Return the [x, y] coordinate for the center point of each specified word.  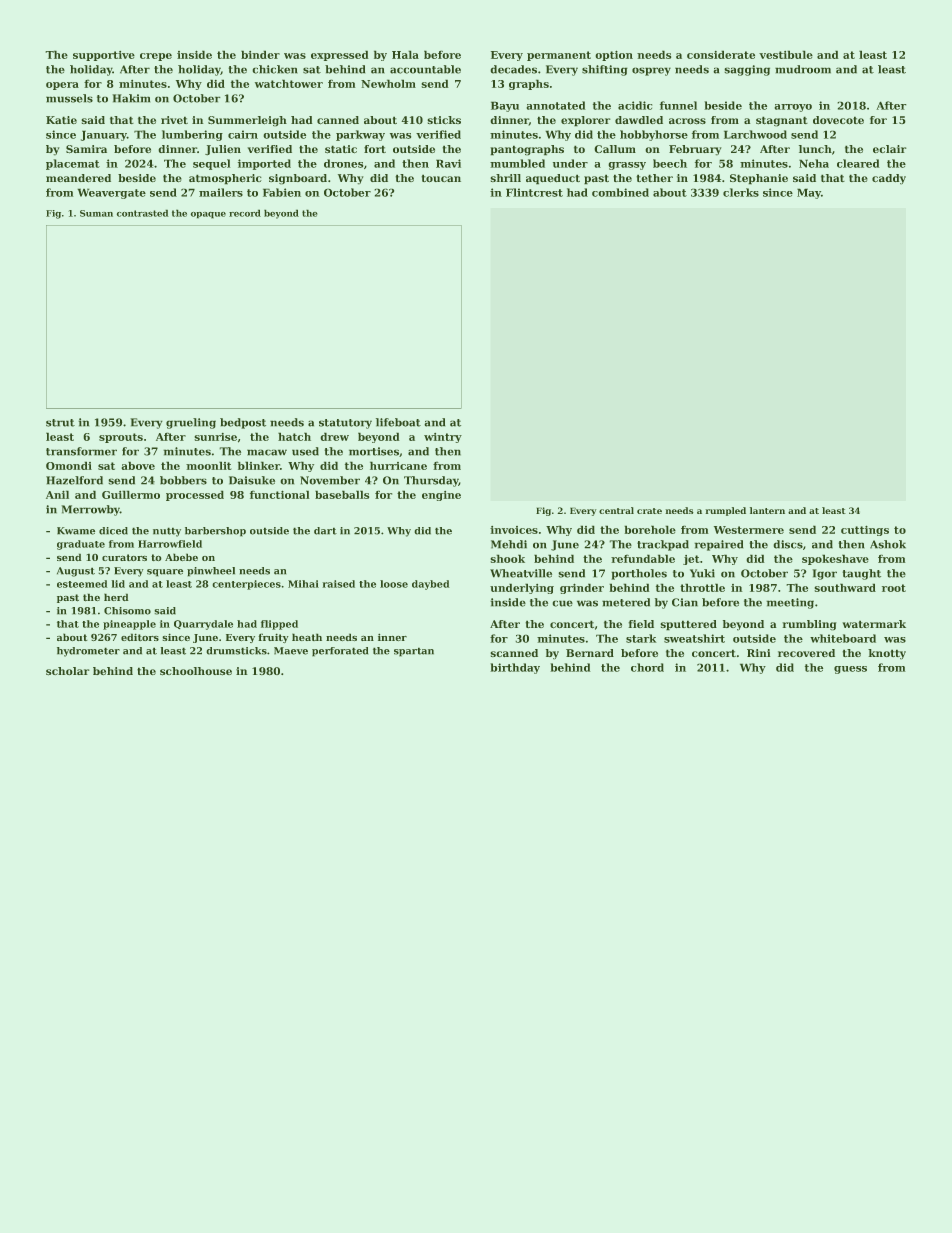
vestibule [786, 54]
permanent [559, 56]
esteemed [82, 584]
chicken [275, 69]
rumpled [725, 511]
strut [60, 423]
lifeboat [398, 422]
